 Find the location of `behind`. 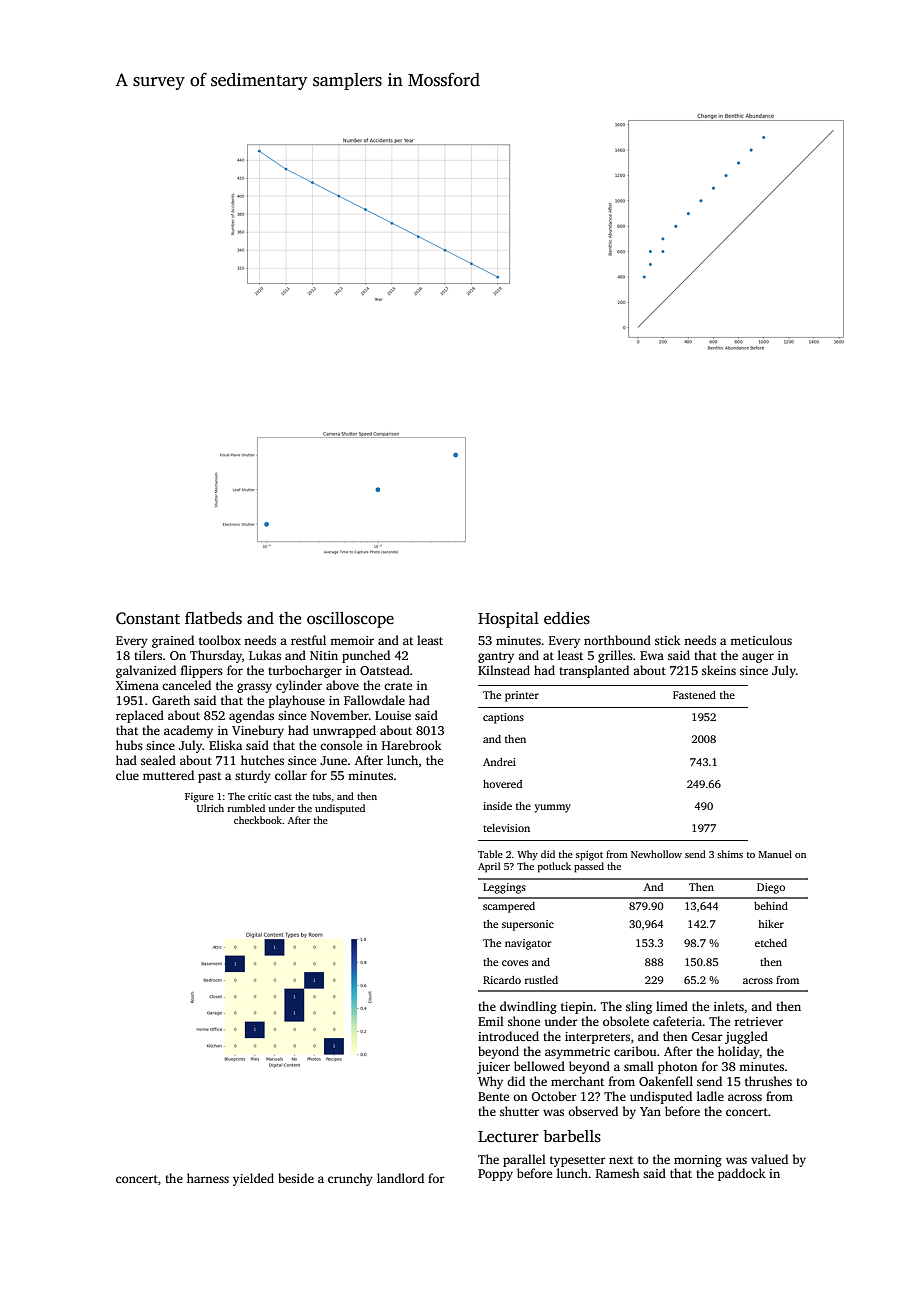

behind is located at coordinates (771, 906).
